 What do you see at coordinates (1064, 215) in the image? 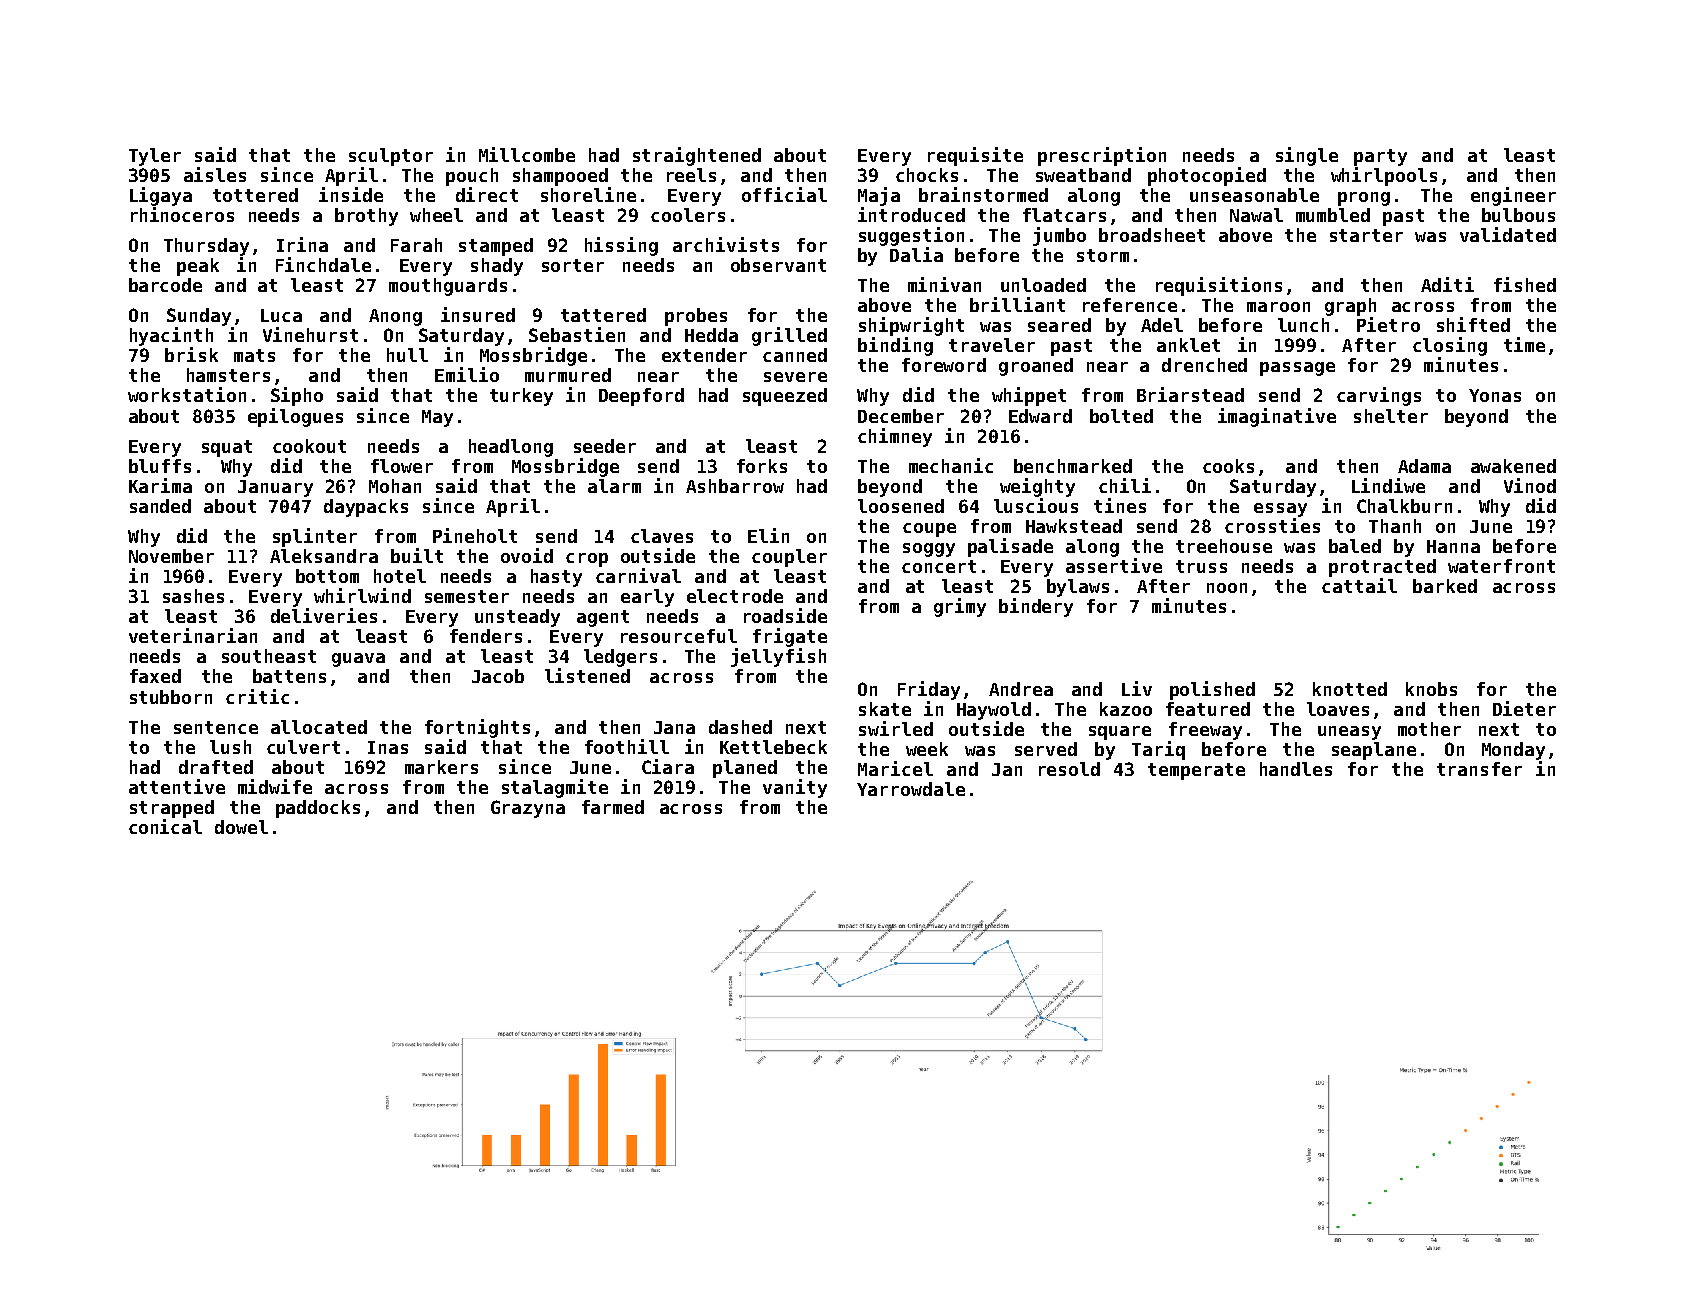
I see `flatcars` at bounding box center [1064, 215].
